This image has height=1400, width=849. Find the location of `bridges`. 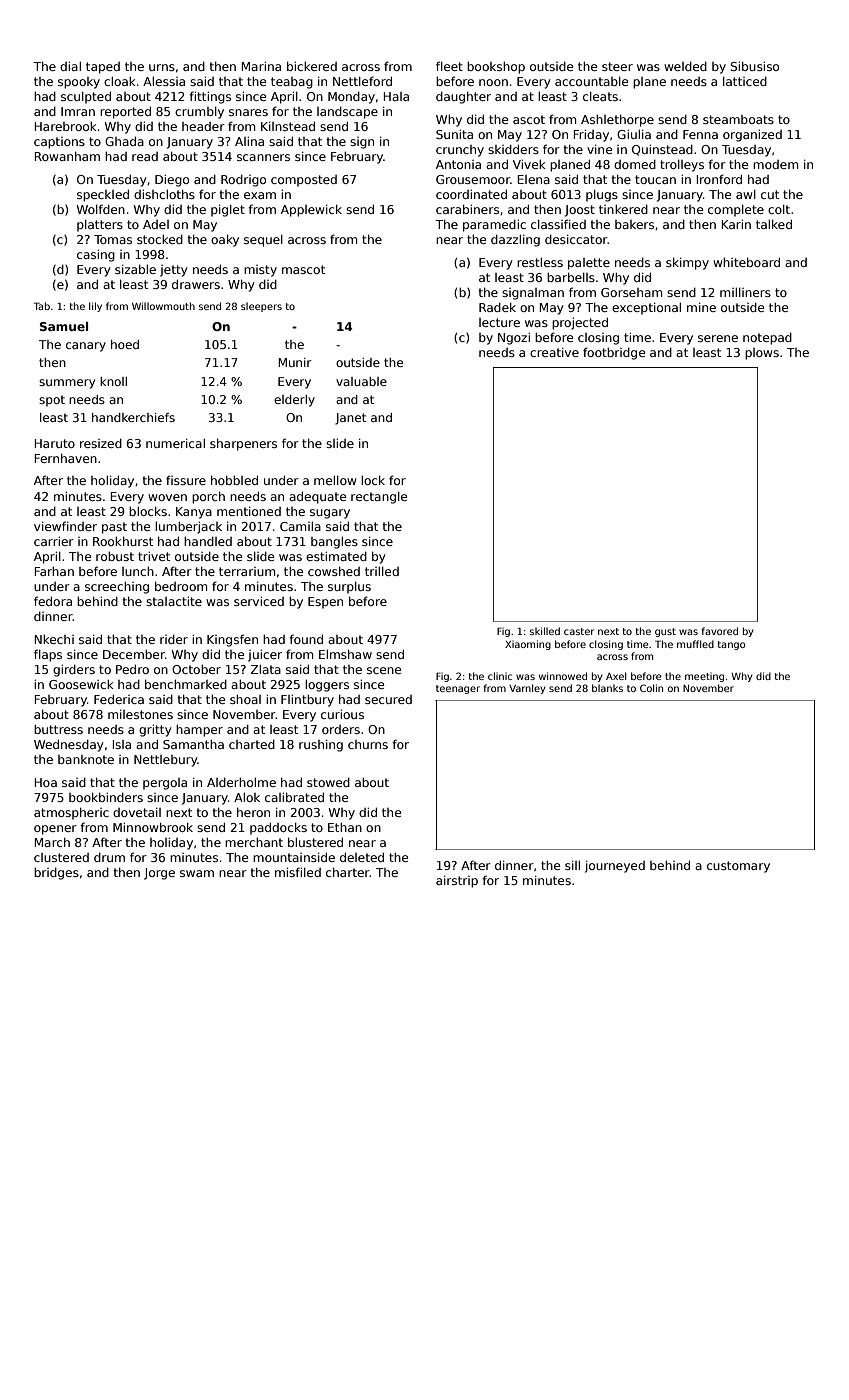

bridges is located at coordinates (56, 873).
